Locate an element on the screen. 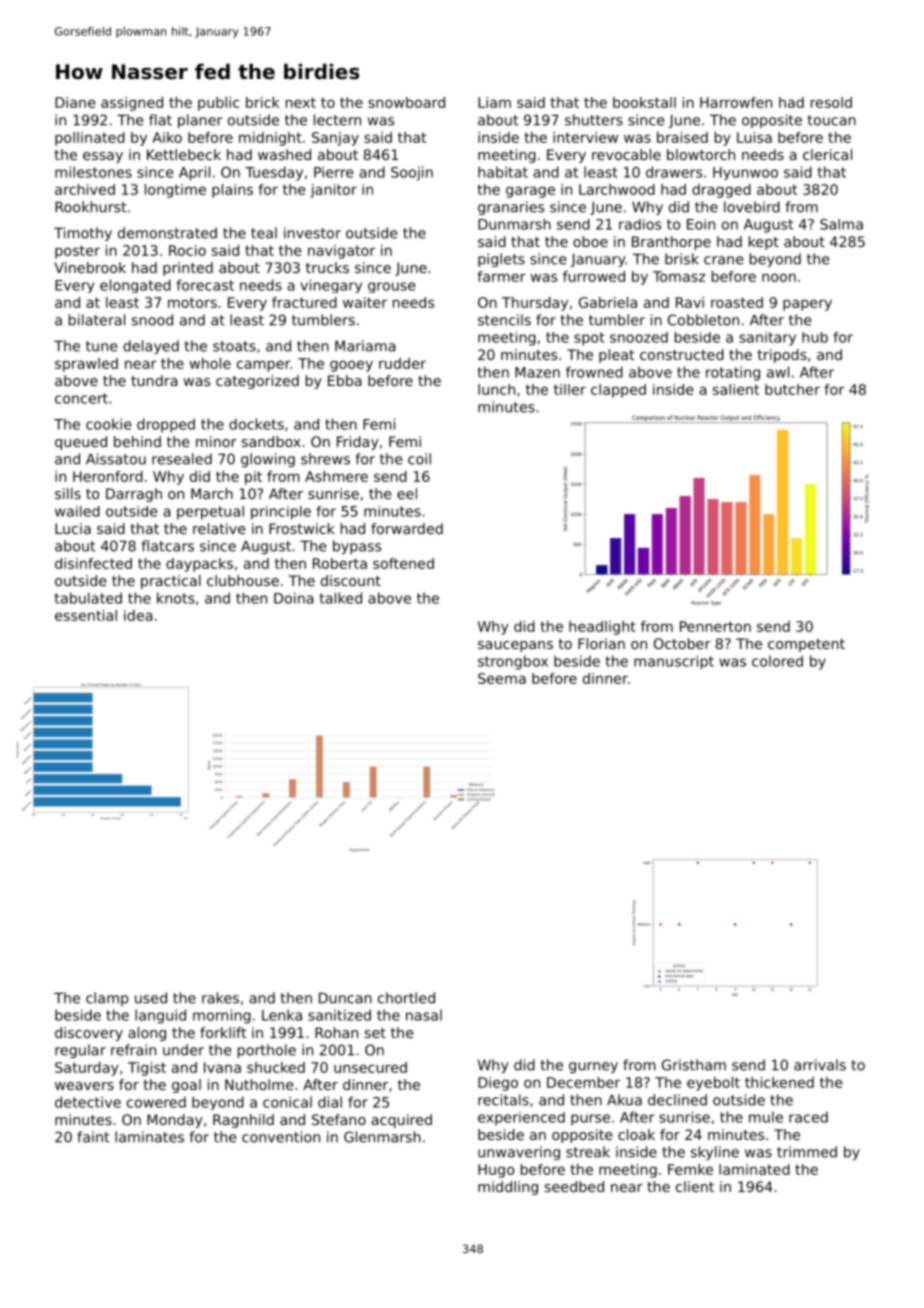 This screenshot has width=924, height=1308. disinfected is located at coordinates (93, 563).
